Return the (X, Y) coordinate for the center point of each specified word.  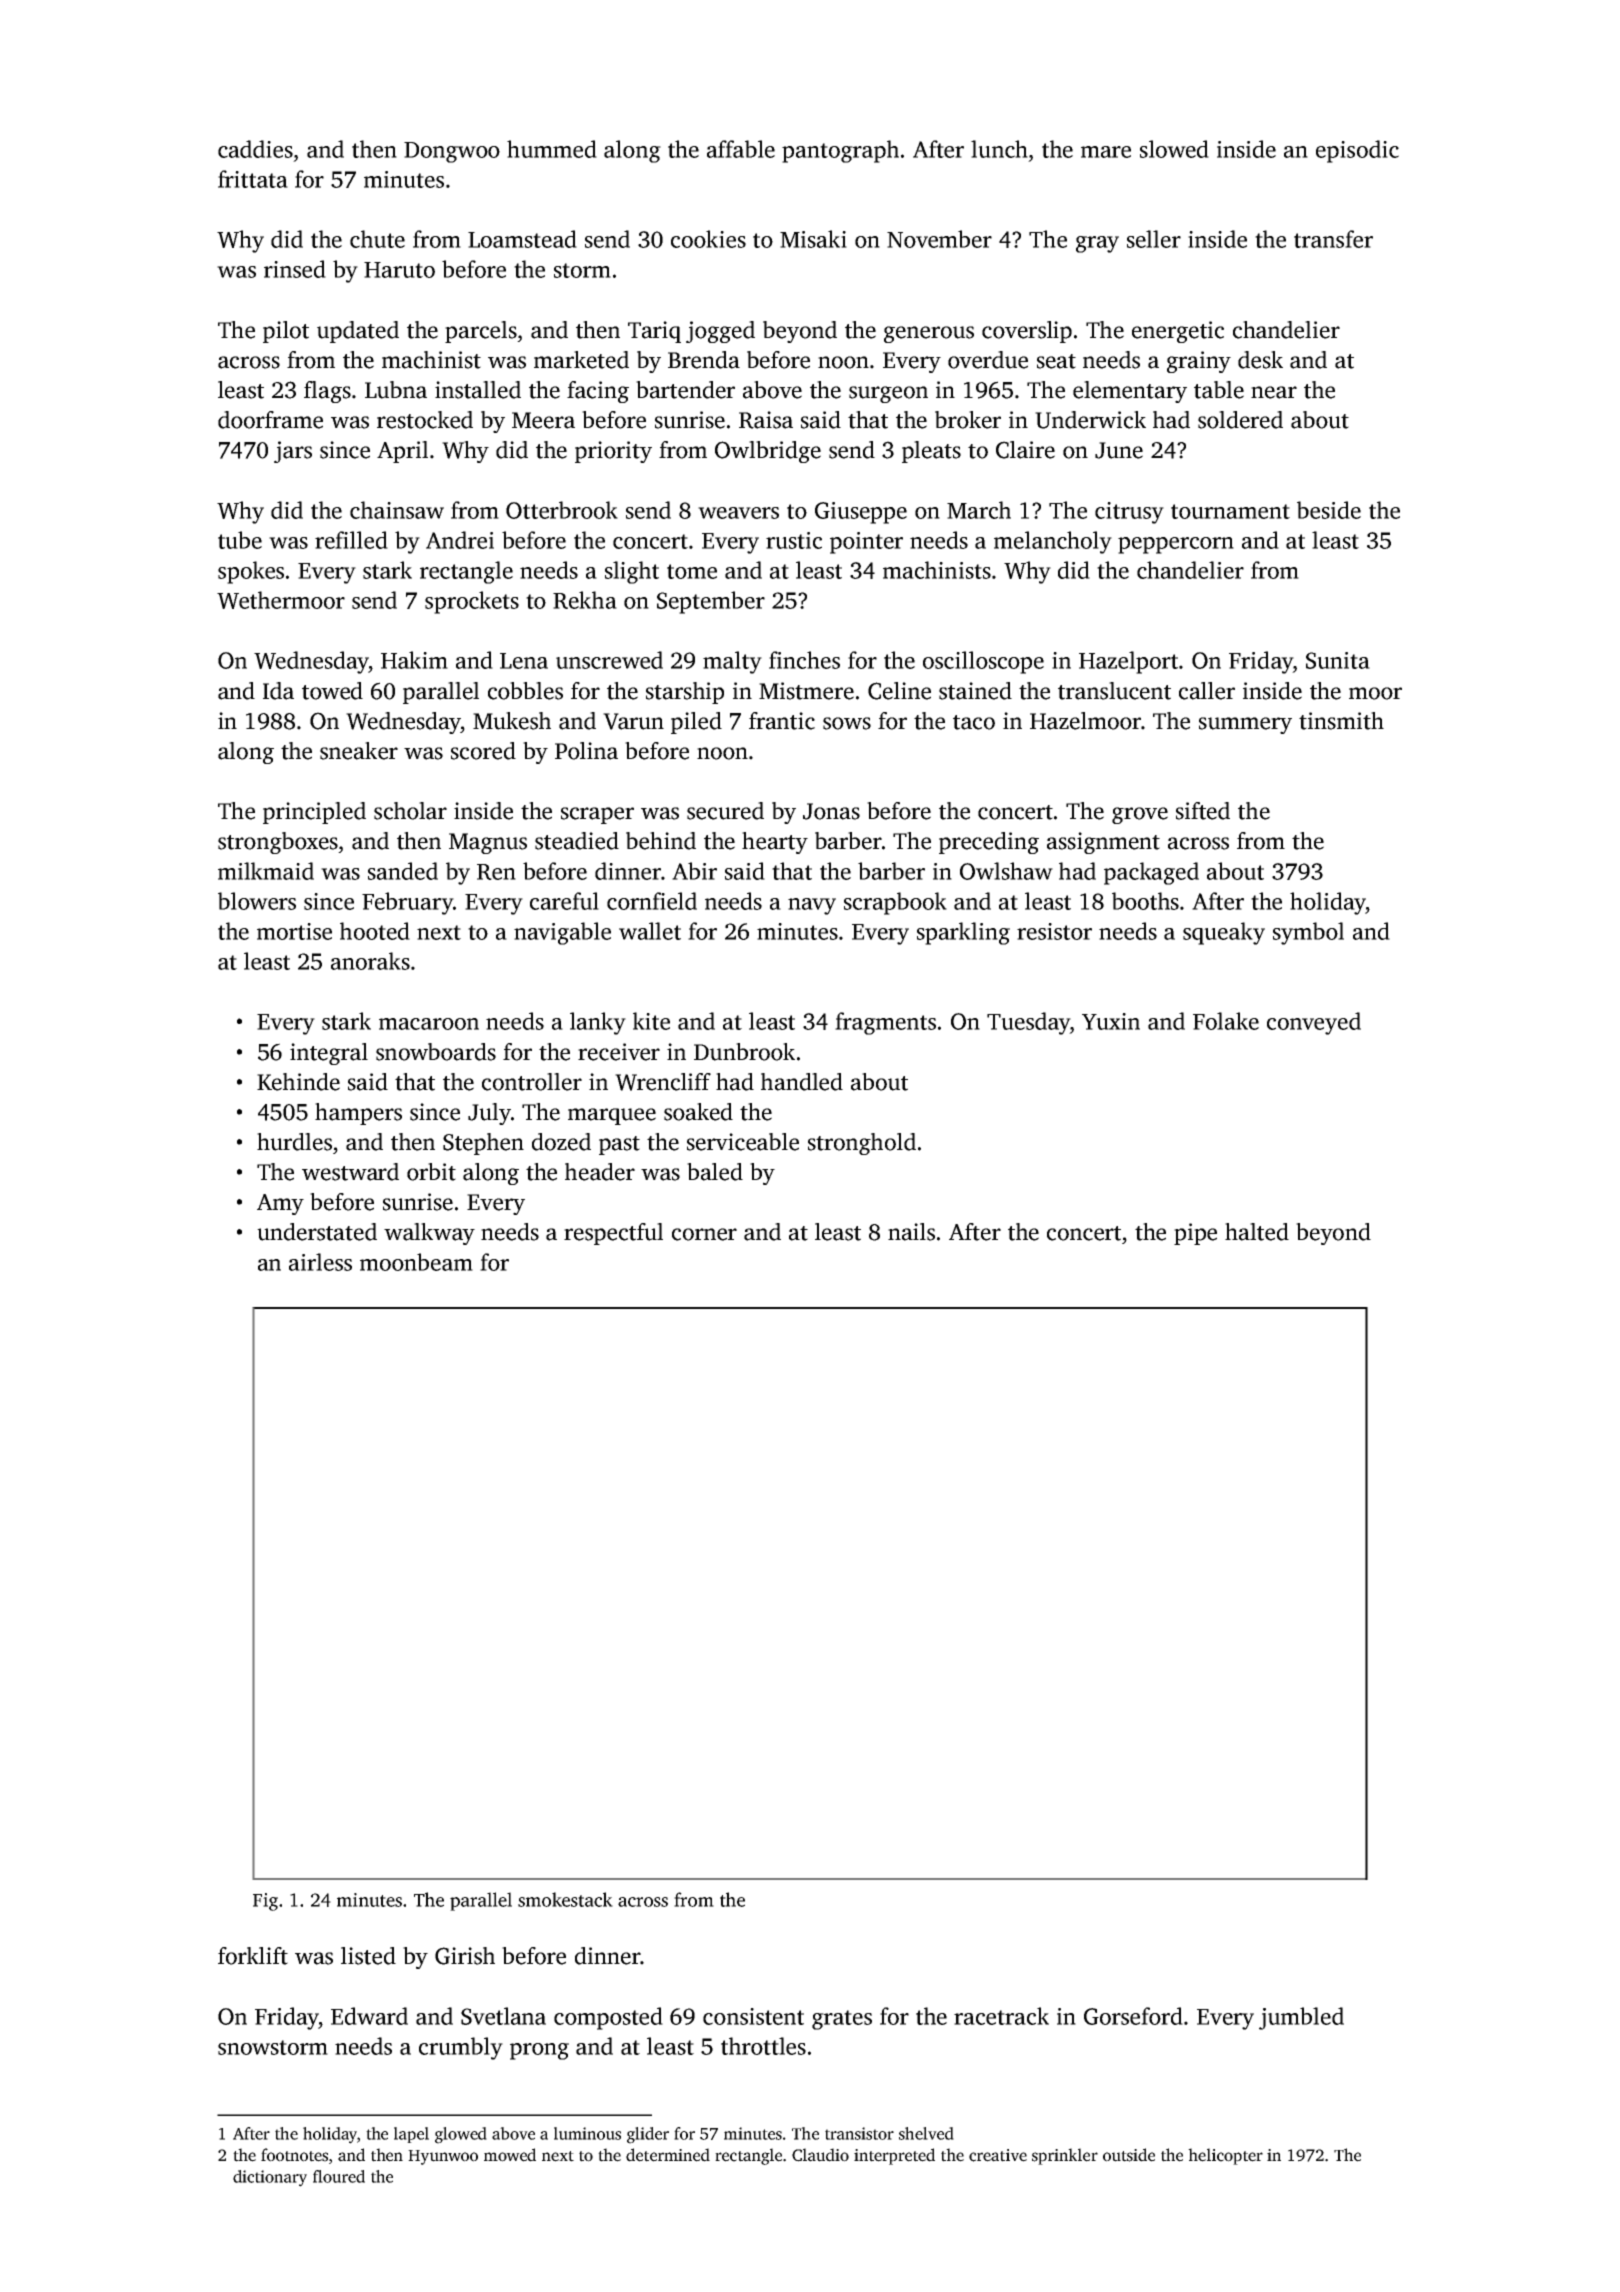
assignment (1103, 843)
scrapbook (895, 903)
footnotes (294, 2155)
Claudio (820, 2155)
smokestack (565, 1899)
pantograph (840, 151)
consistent (753, 2016)
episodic (1357, 151)
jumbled (1301, 2018)
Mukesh (512, 721)
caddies (255, 149)
